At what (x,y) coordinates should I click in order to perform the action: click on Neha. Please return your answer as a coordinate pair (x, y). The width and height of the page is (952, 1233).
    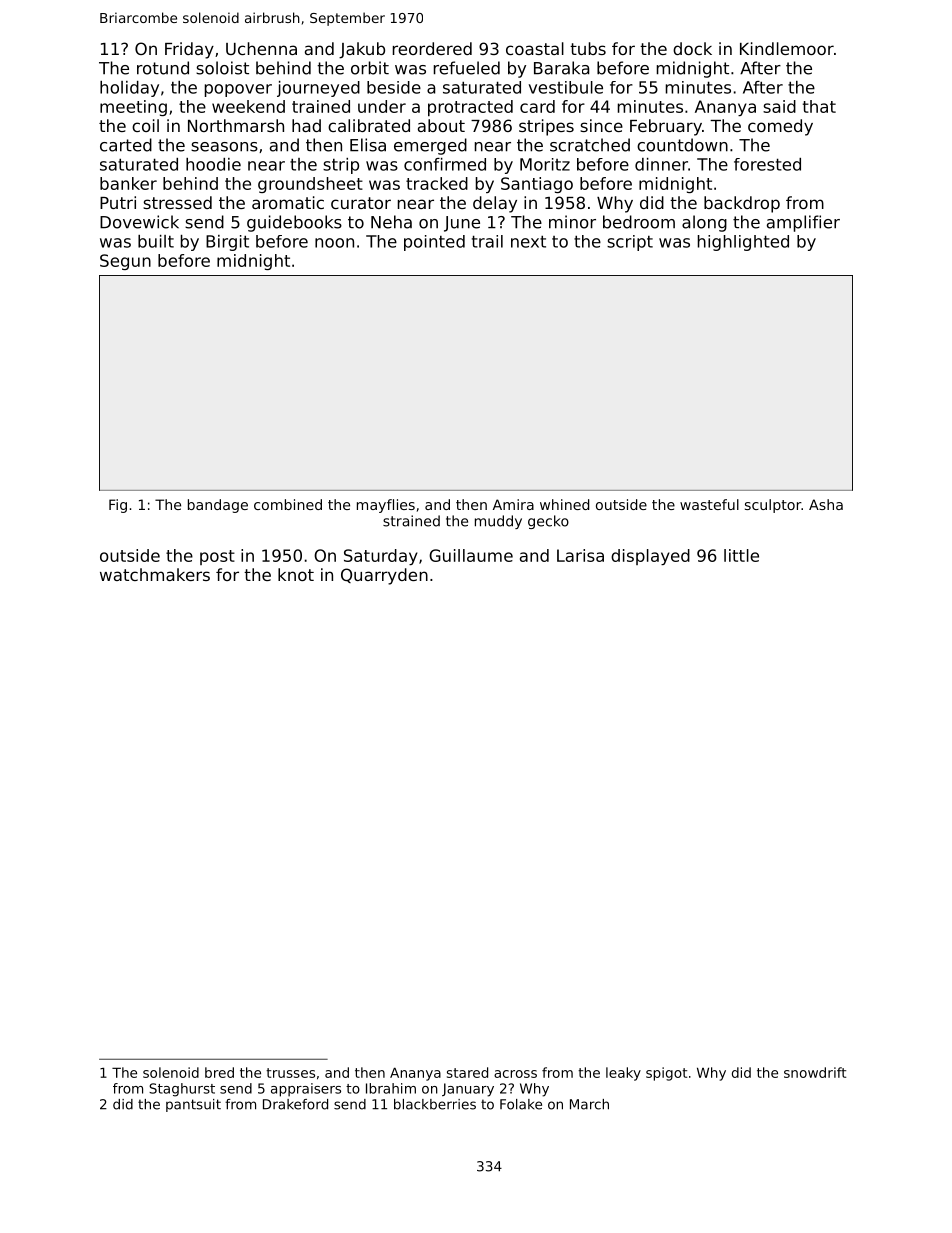
    Looking at the image, I should click on (391, 222).
